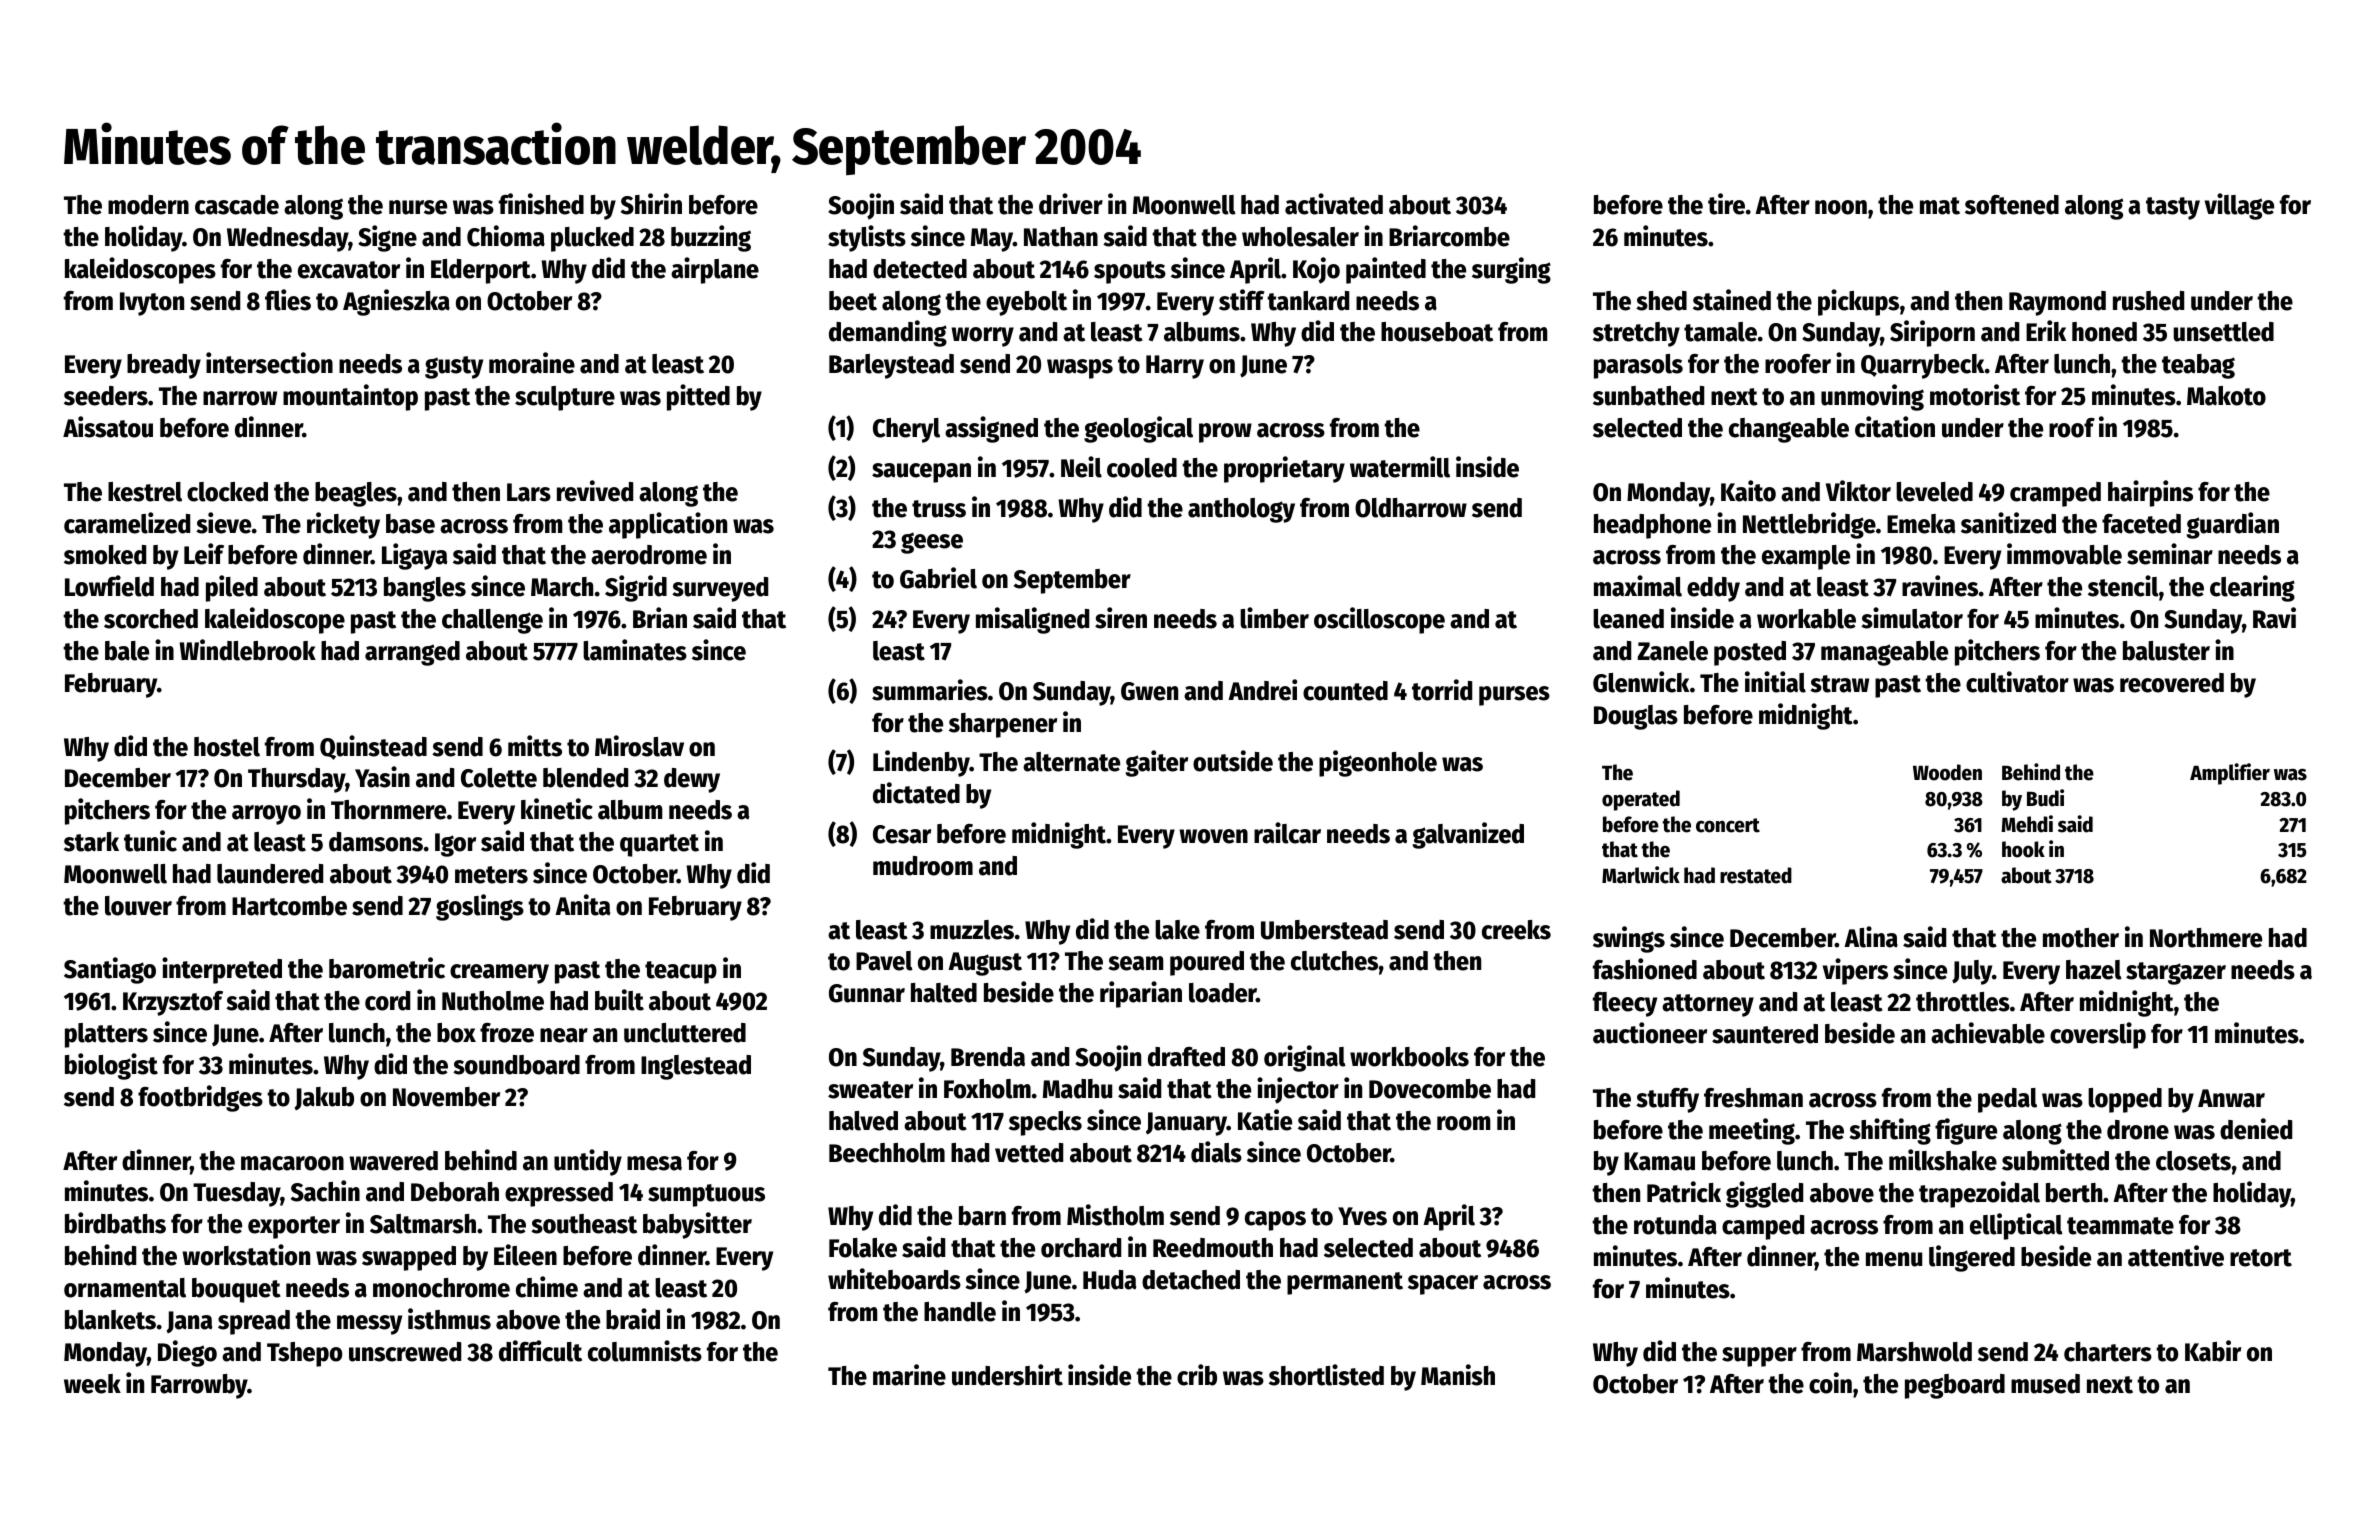 This page has height=1540, width=2380. Describe the element at coordinates (373, 747) in the page. I see `Quinstead` at that location.
